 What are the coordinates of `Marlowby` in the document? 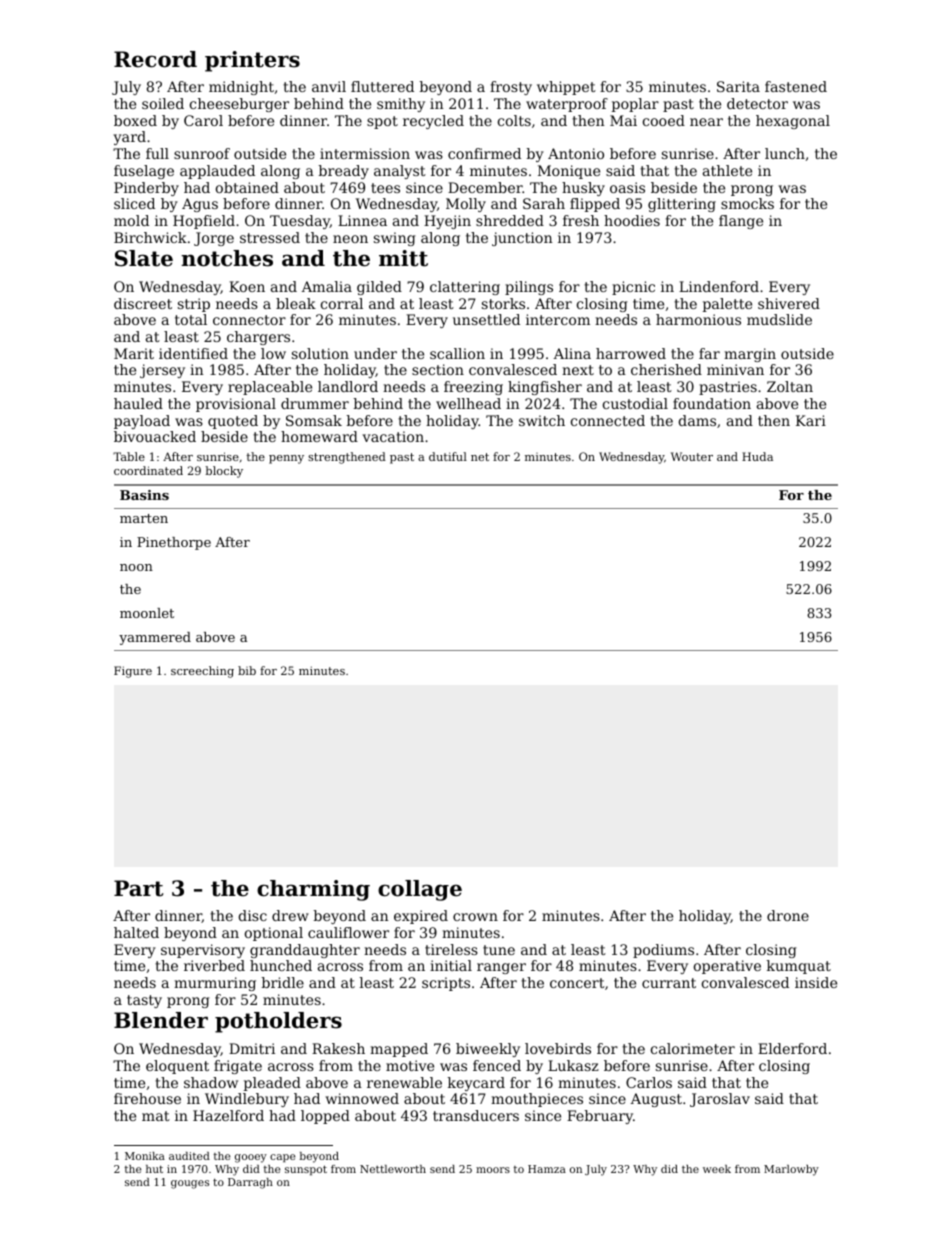 It's located at (791, 1170).
